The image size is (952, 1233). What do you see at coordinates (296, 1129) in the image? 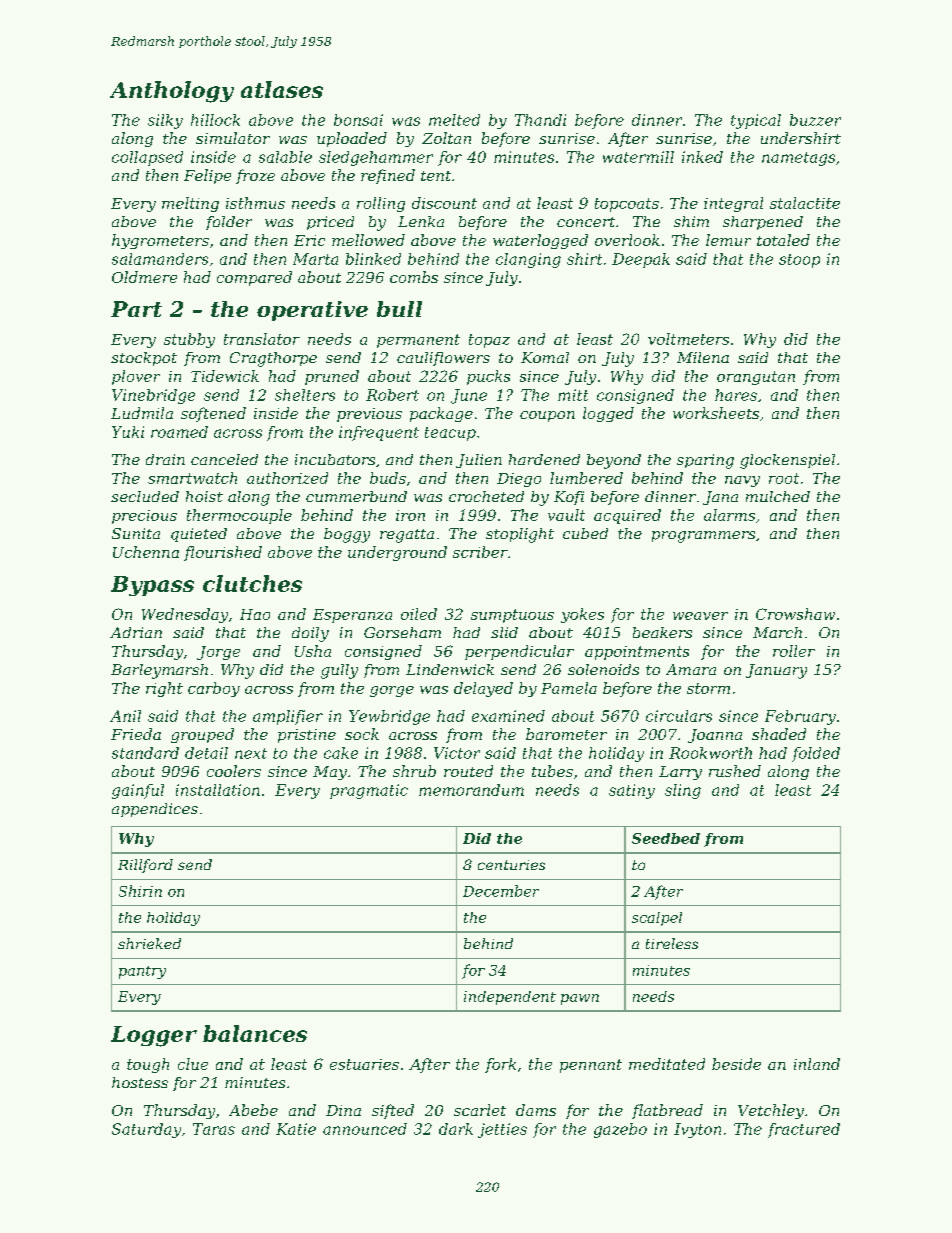
I see `Katie` at bounding box center [296, 1129].
